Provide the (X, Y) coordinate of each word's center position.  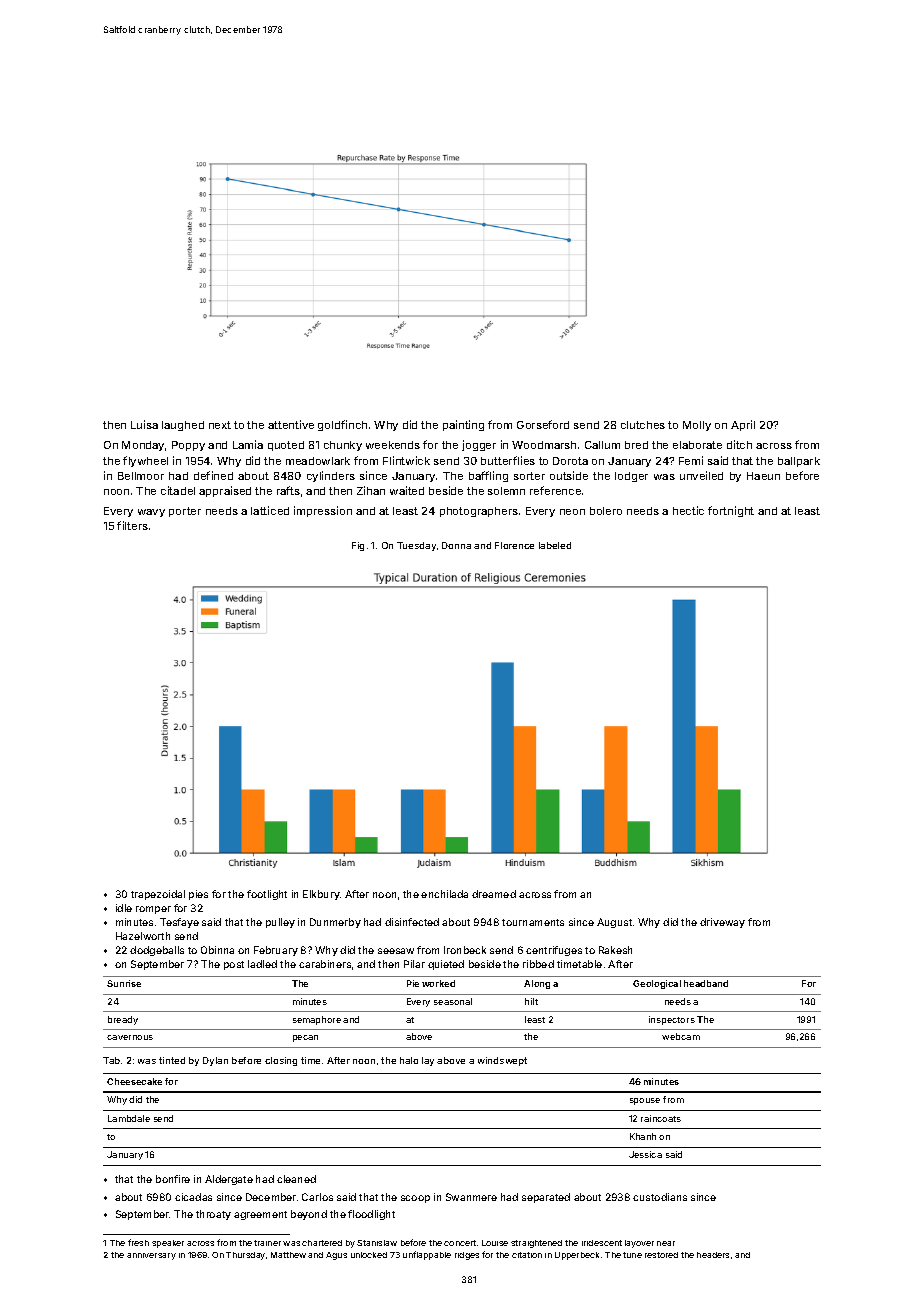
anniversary (151, 1256)
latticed (270, 510)
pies (198, 895)
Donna (456, 545)
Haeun (763, 476)
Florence (514, 545)
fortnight (731, 511)
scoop (415, 1199)
